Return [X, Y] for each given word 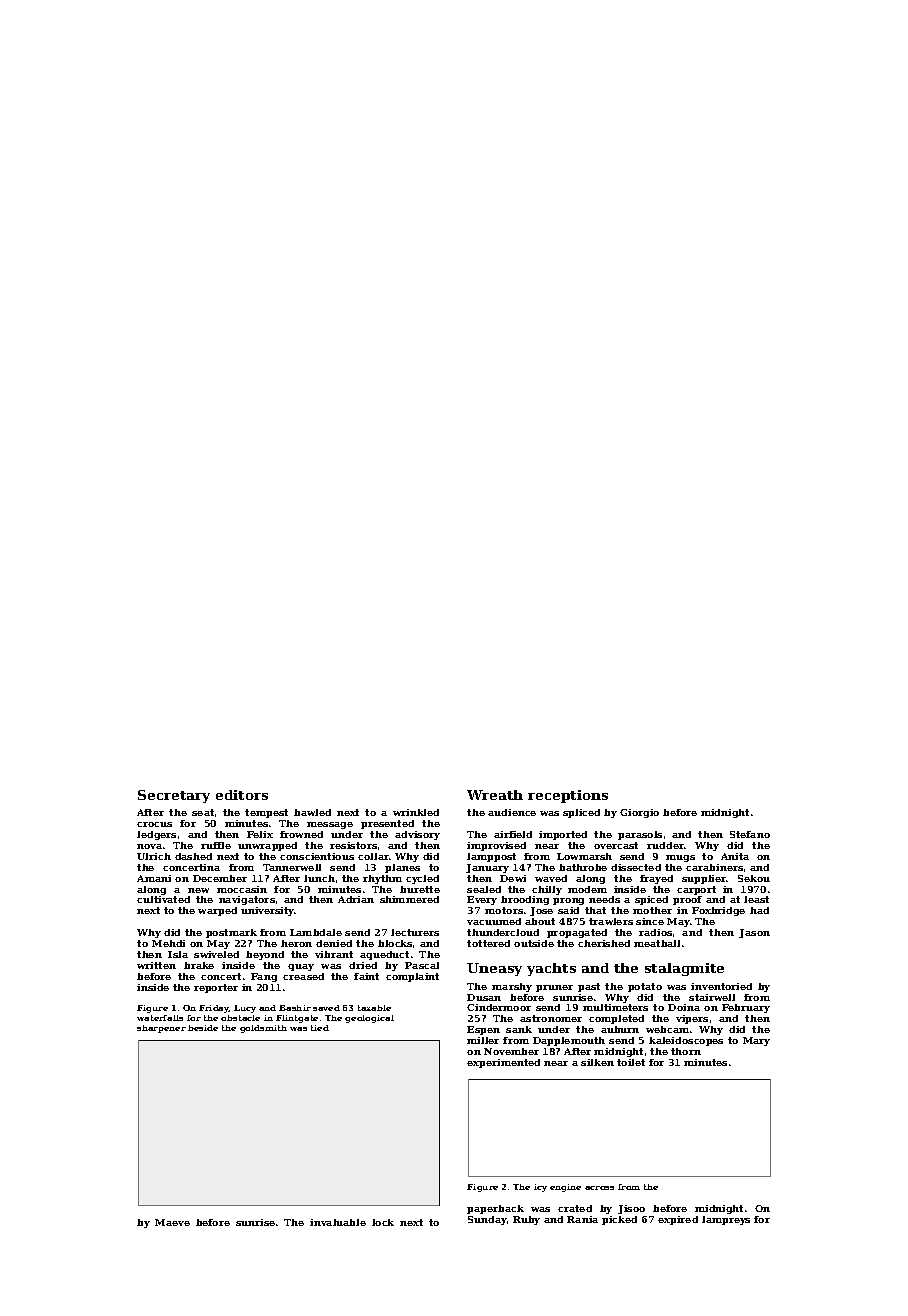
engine [565, 1188]
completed [616, 1019]
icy [540, 1188]
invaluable [338, 1222]
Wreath [495, 795]
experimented [503, 1063]
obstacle [240, 1018]
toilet [631, 1062]
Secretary [174, 796]
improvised [496, 846]
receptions [568, 796]
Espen [483, 1030]
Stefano [750, 834]
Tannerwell [292, 867]
